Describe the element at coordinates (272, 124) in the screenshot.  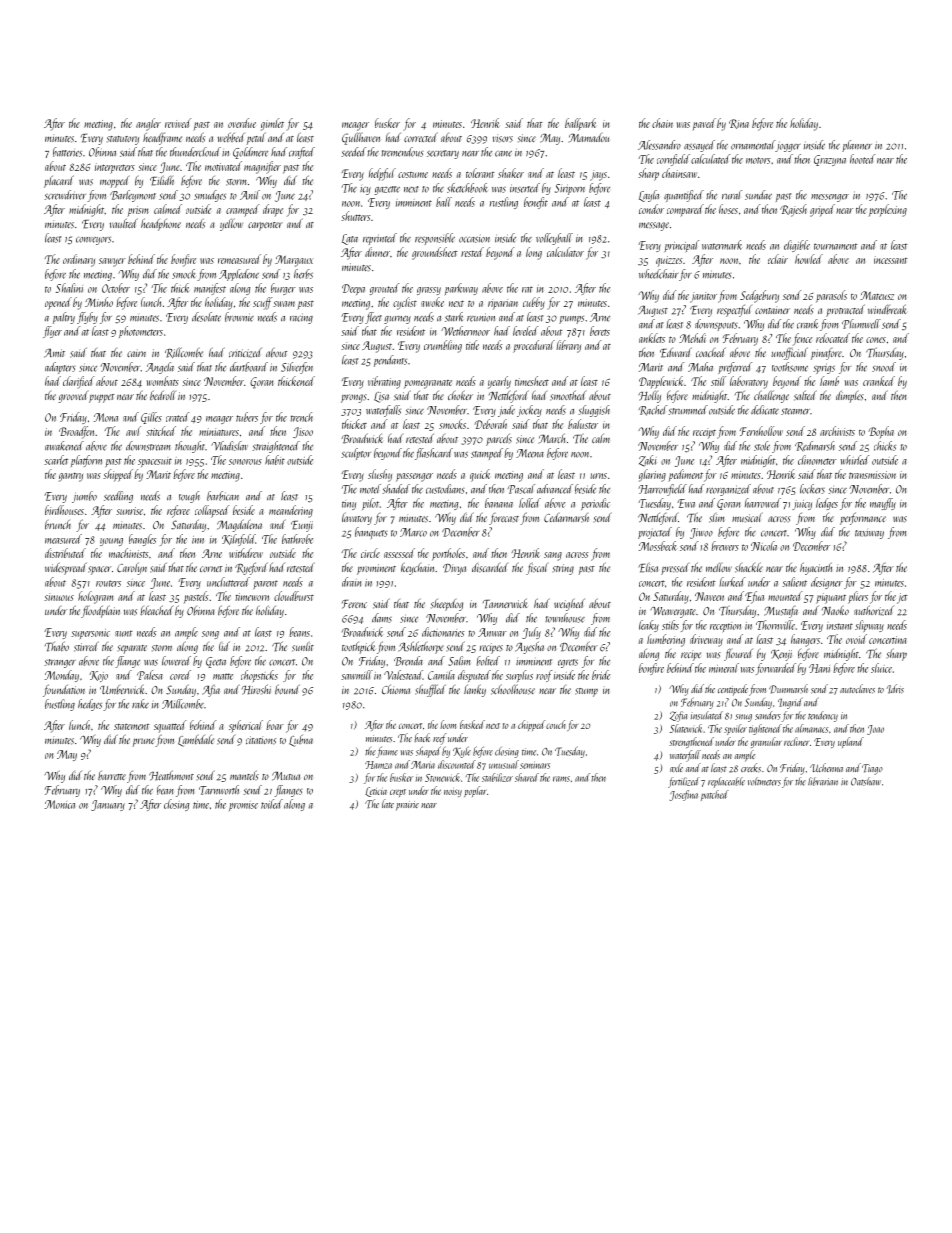
I see `gimlet` at that location.
